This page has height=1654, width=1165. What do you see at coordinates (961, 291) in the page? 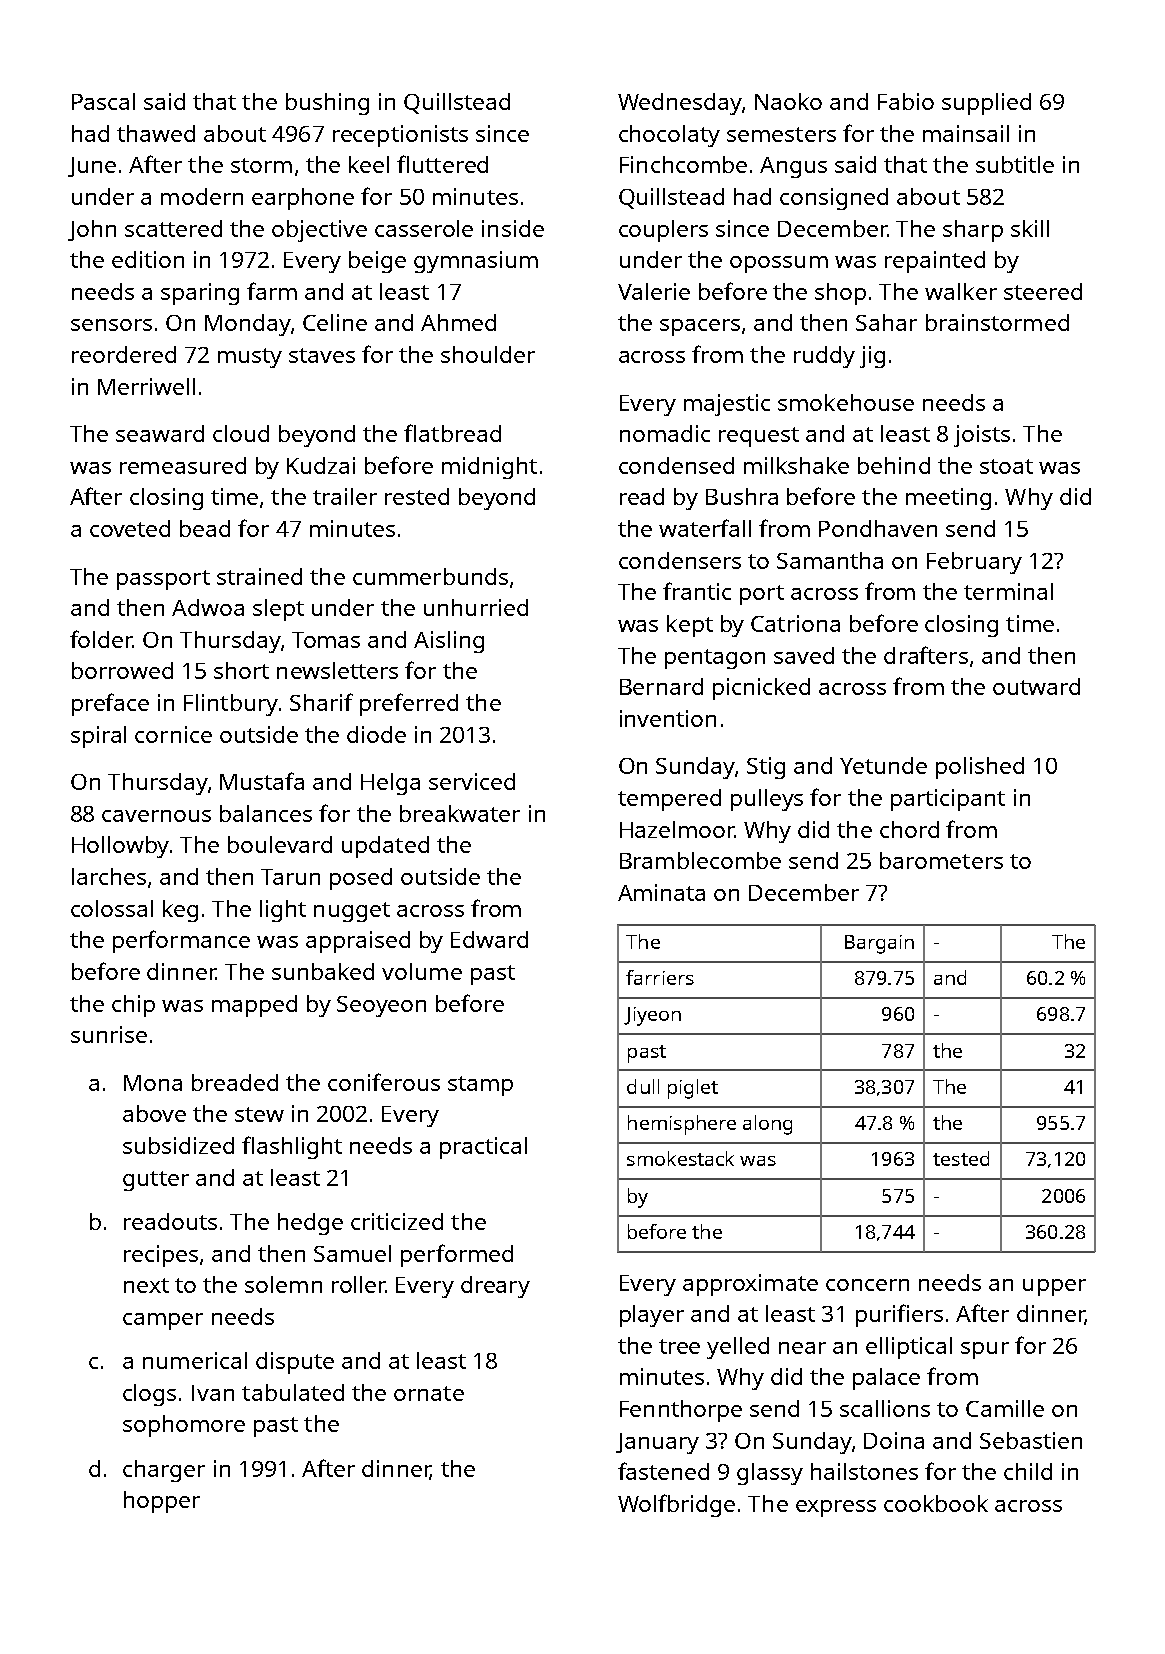
I see `walker` at bounding box center [961, 291].
